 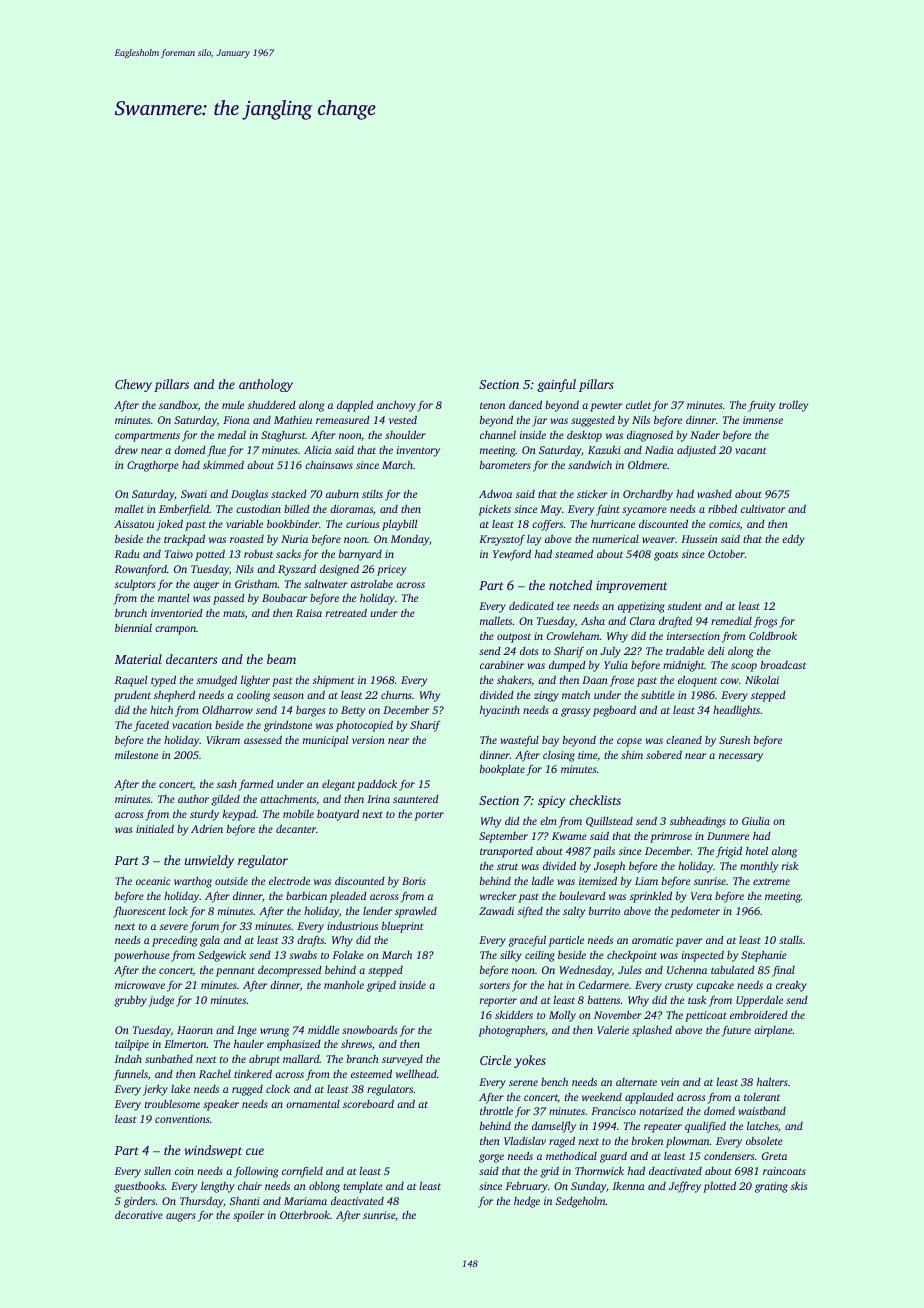 What do you see at coordinates (791, 986) in the document?
I see `creaky` at bounding box center [791, 986].
